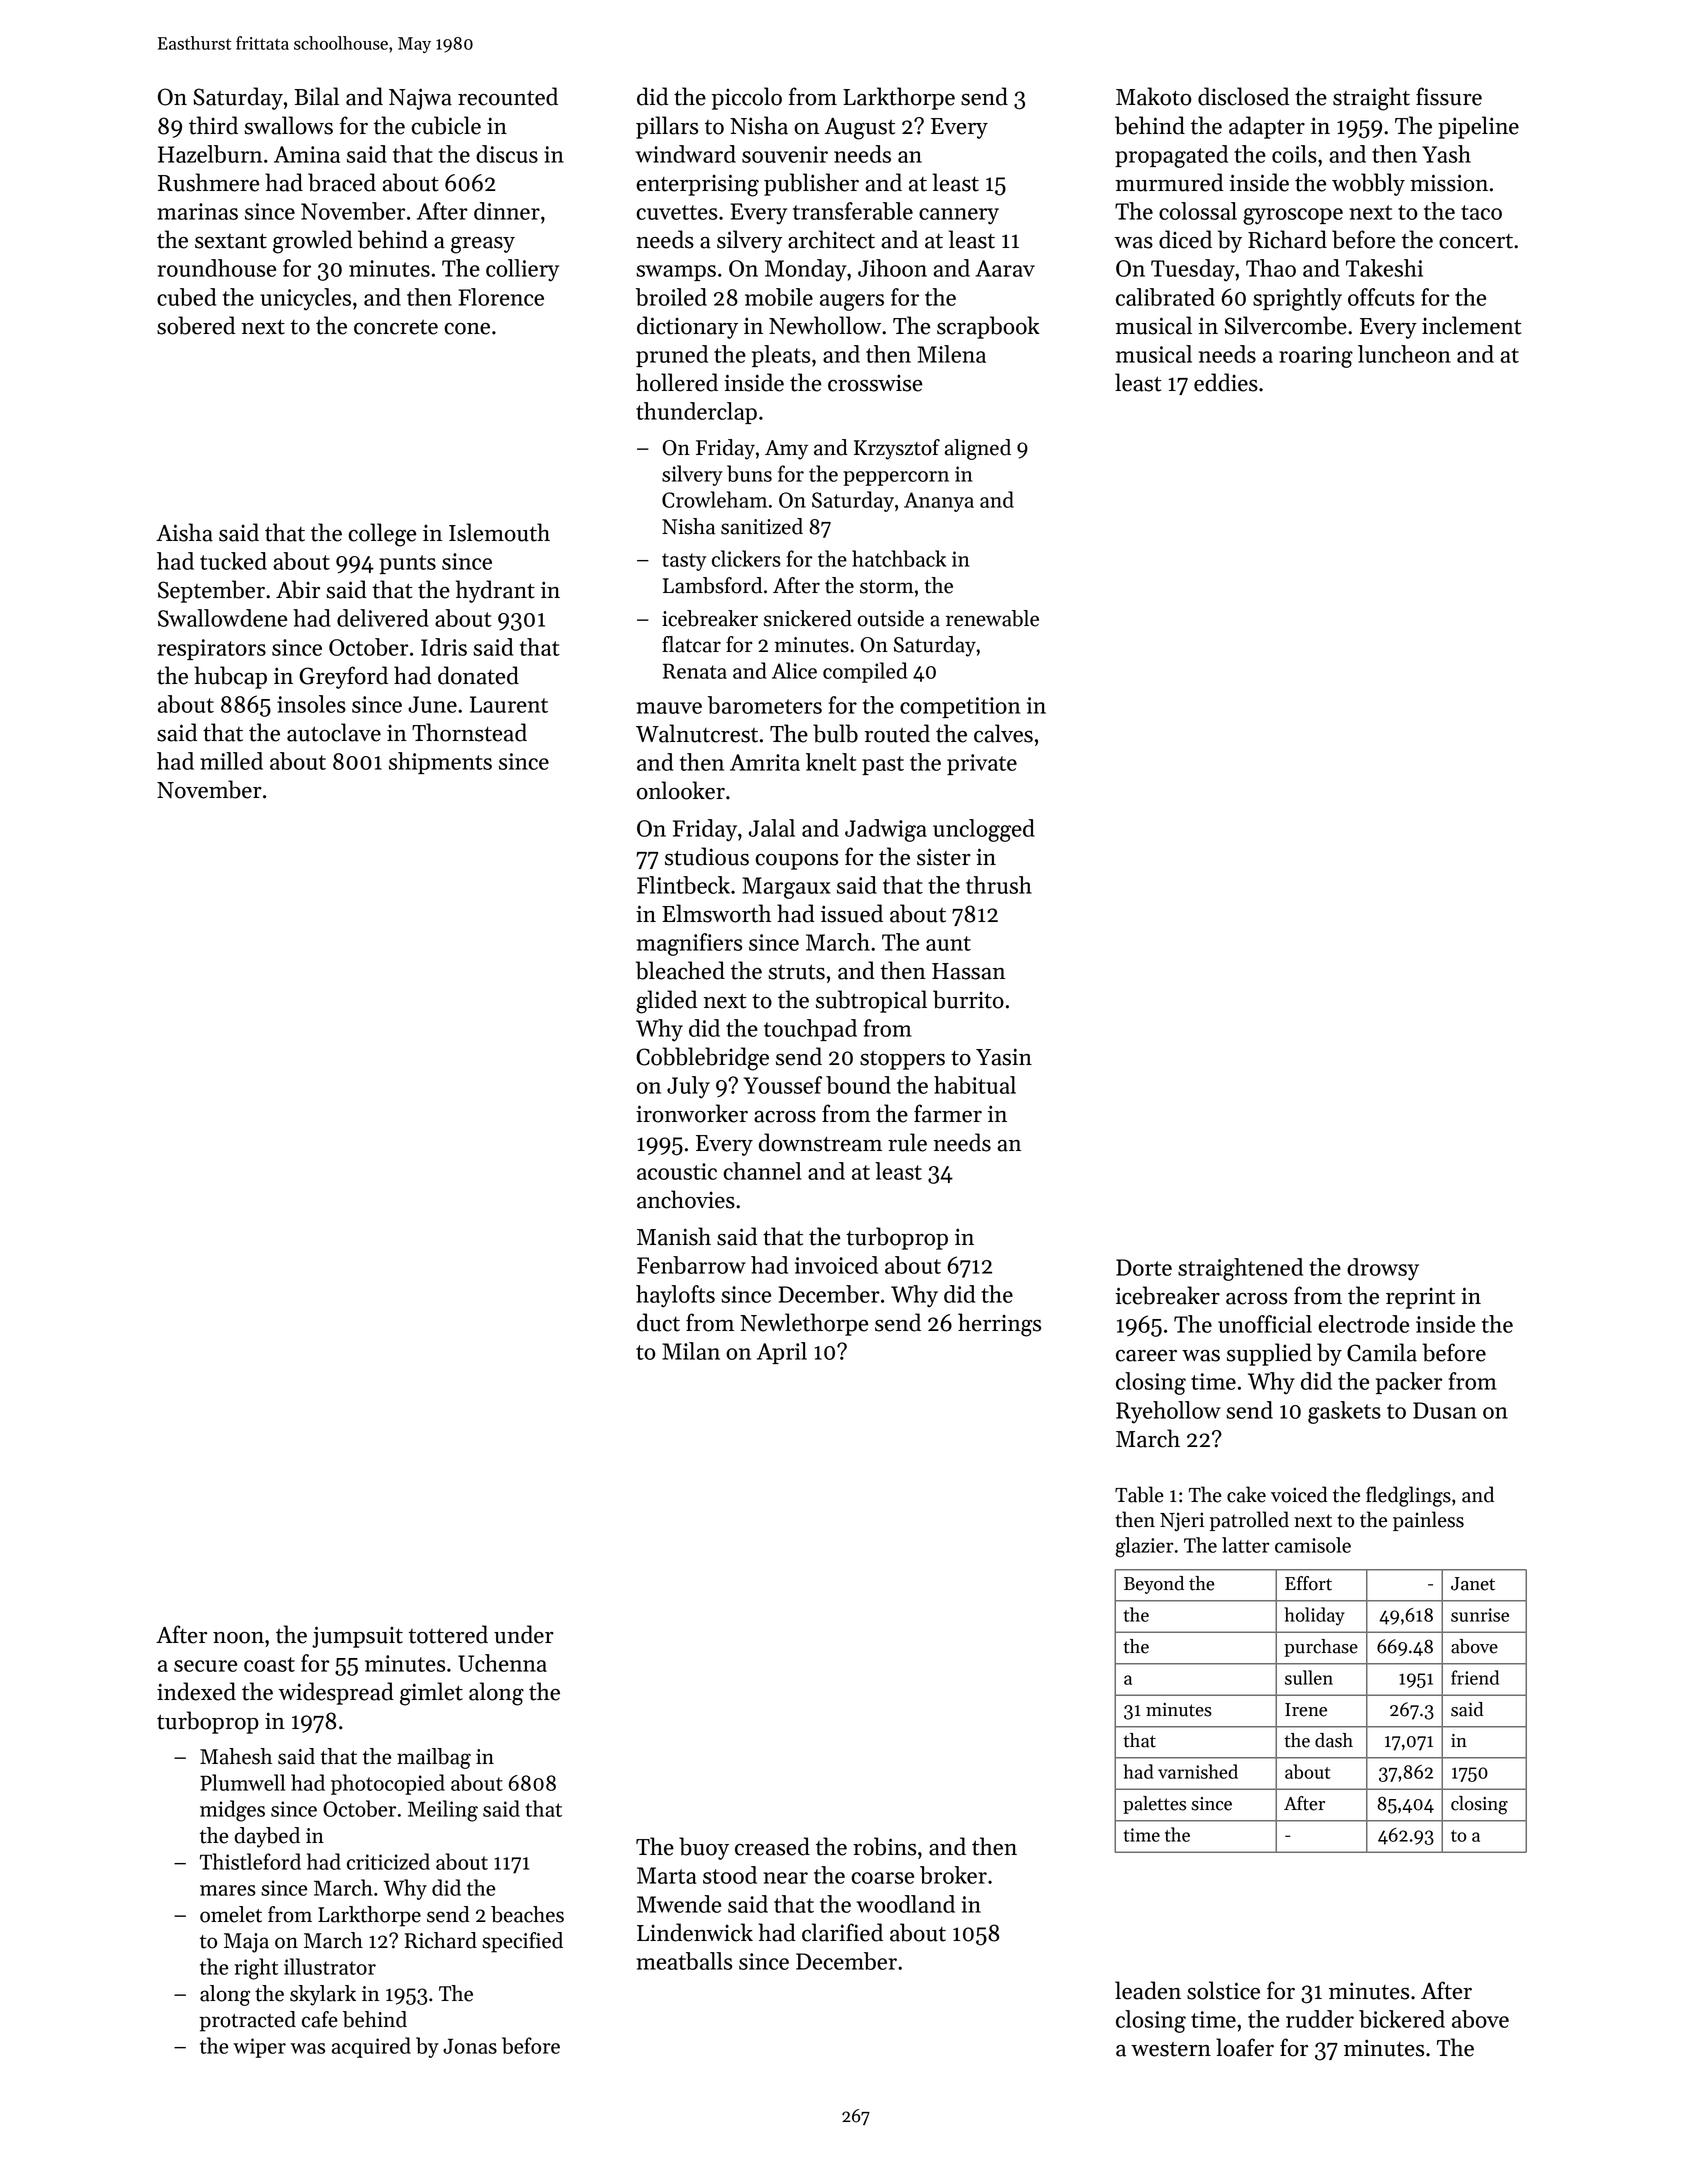 The height and width of the screenshot is (2178, 1683). I want to click on noon, so click(238, 1638).
